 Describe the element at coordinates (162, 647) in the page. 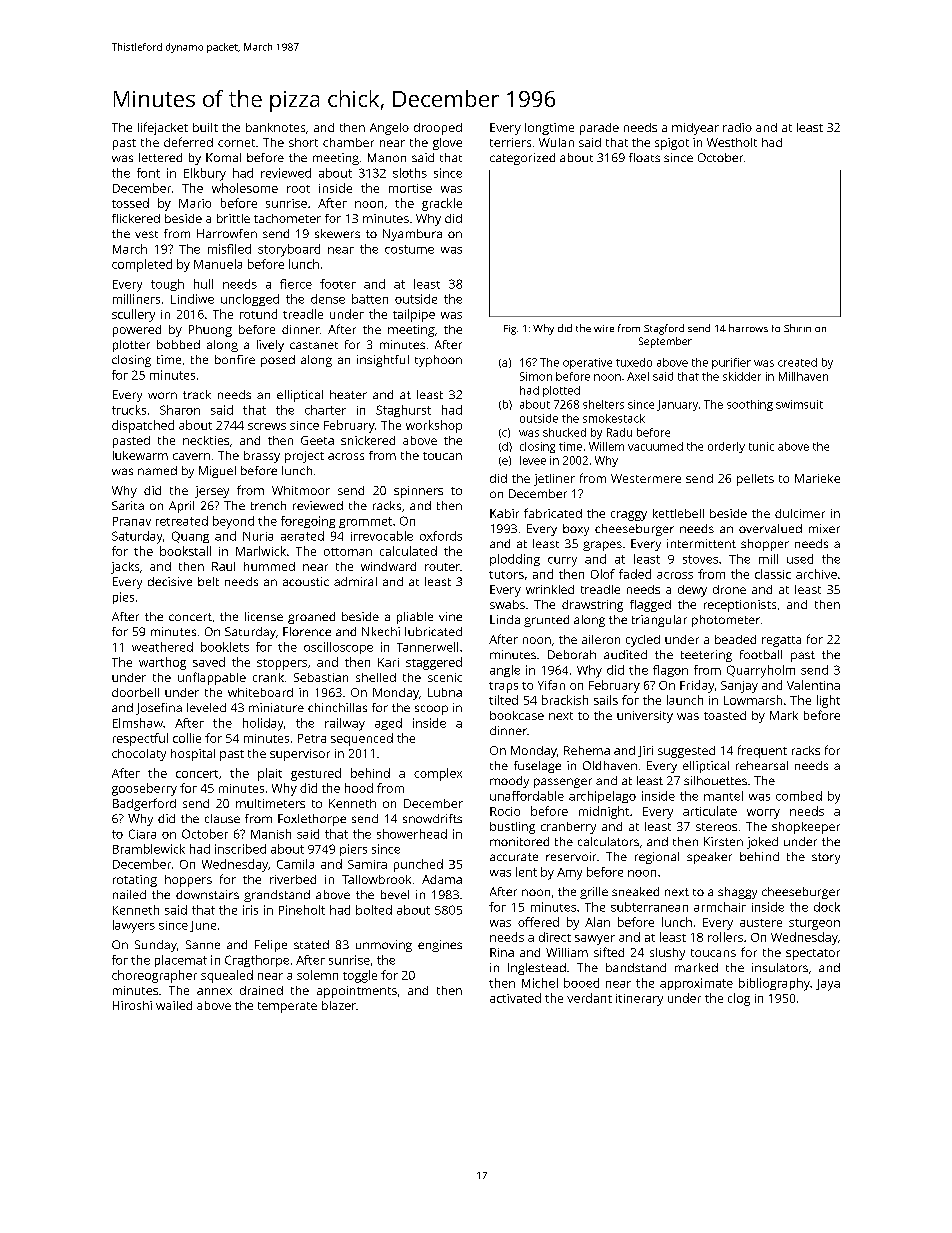

I see `weathered` at that location.
